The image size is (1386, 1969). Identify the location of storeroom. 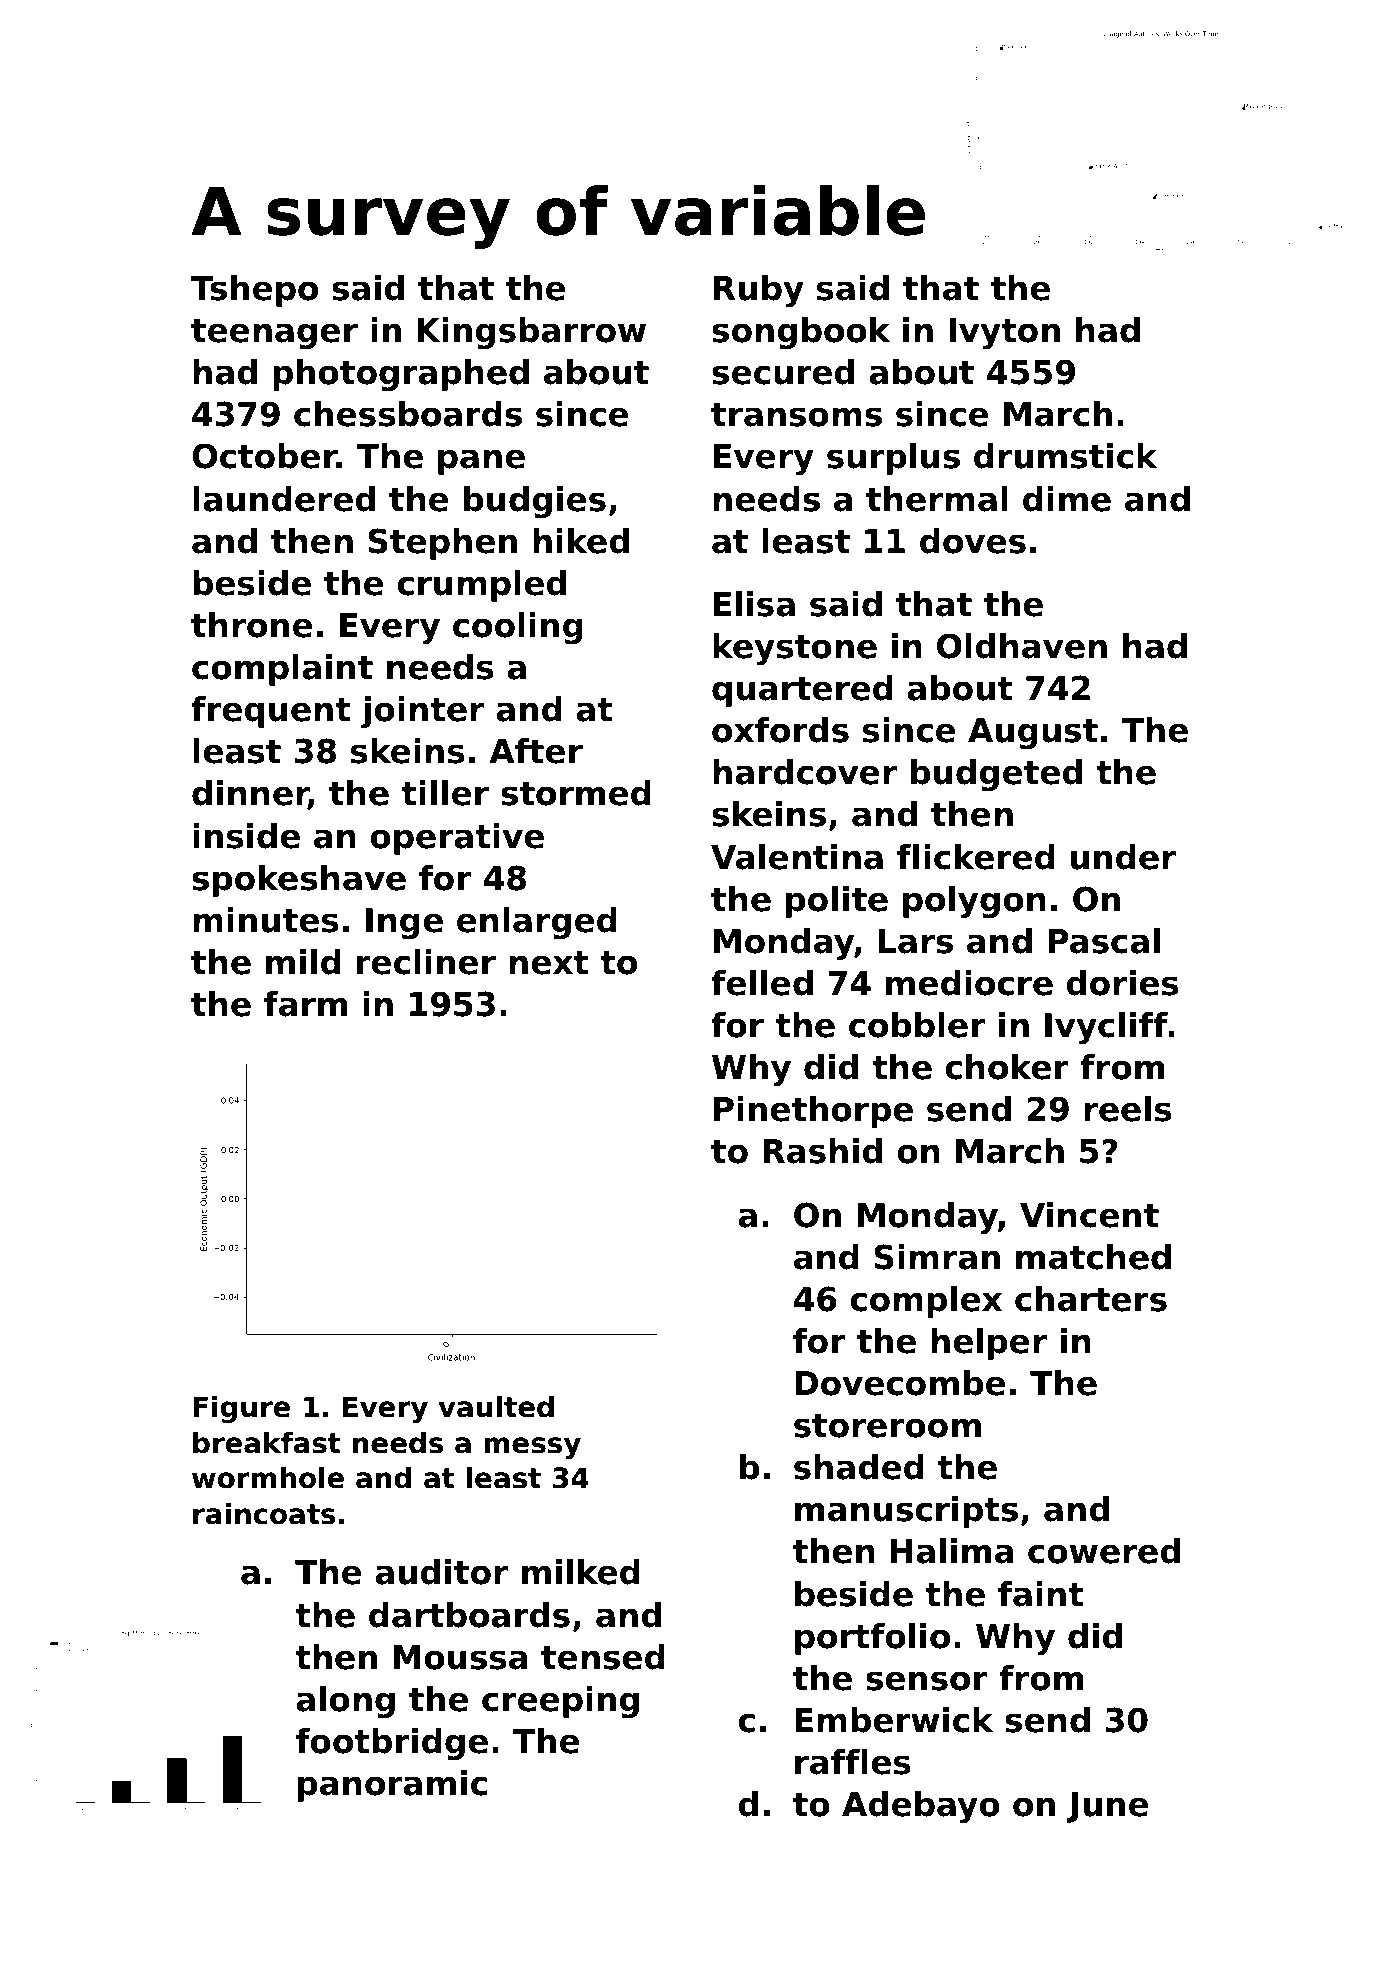
(887, 1426).
